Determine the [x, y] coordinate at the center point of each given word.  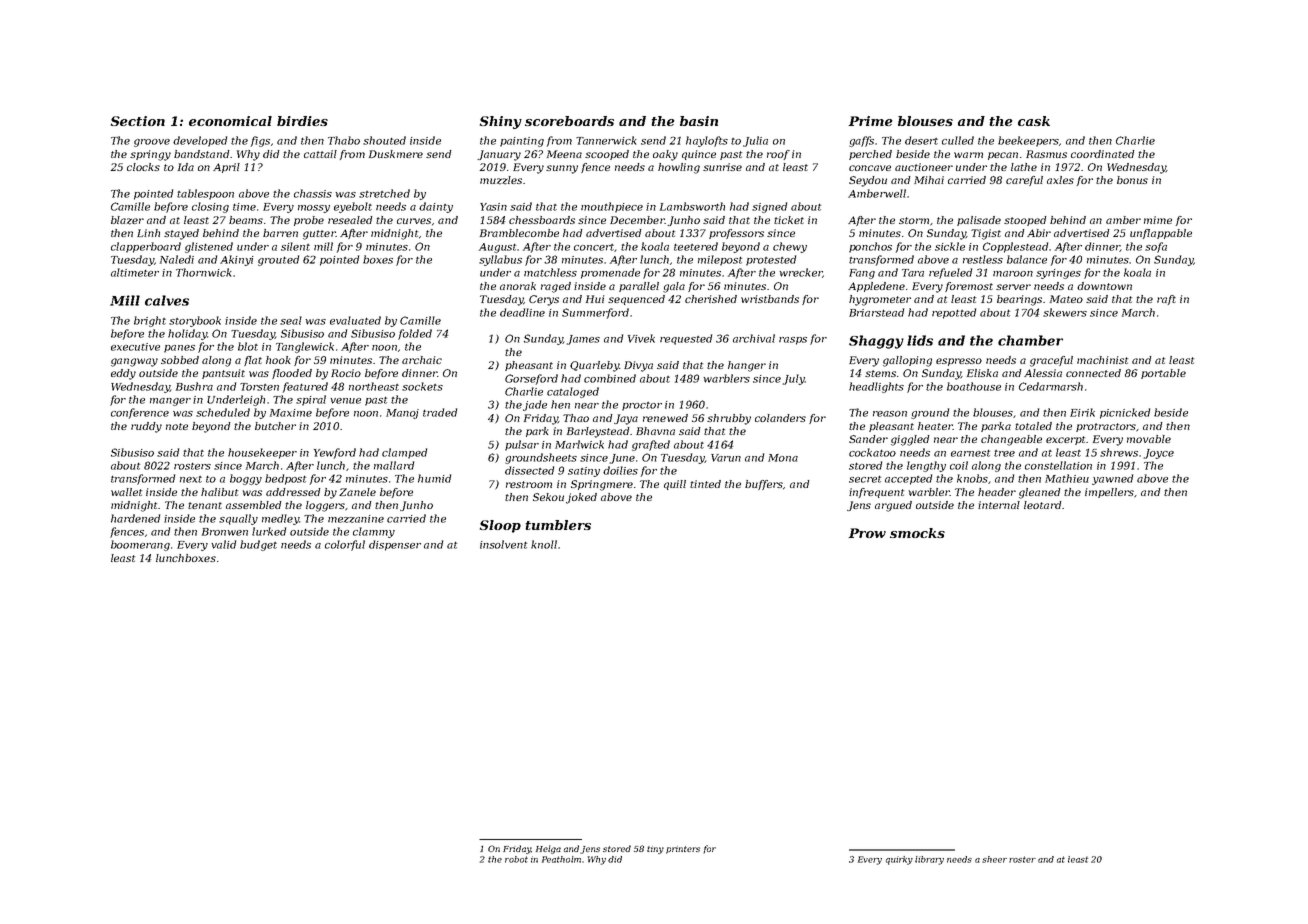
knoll [544, 544]
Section [138, 121]
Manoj [402, 414]
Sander [868, 439]
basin [699, 121]
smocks [917, 533]
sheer [994, 859]
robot [516, 859]
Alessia [1043, 373]
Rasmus [1046, 154]
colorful [345, 545]
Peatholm [561, 859]
